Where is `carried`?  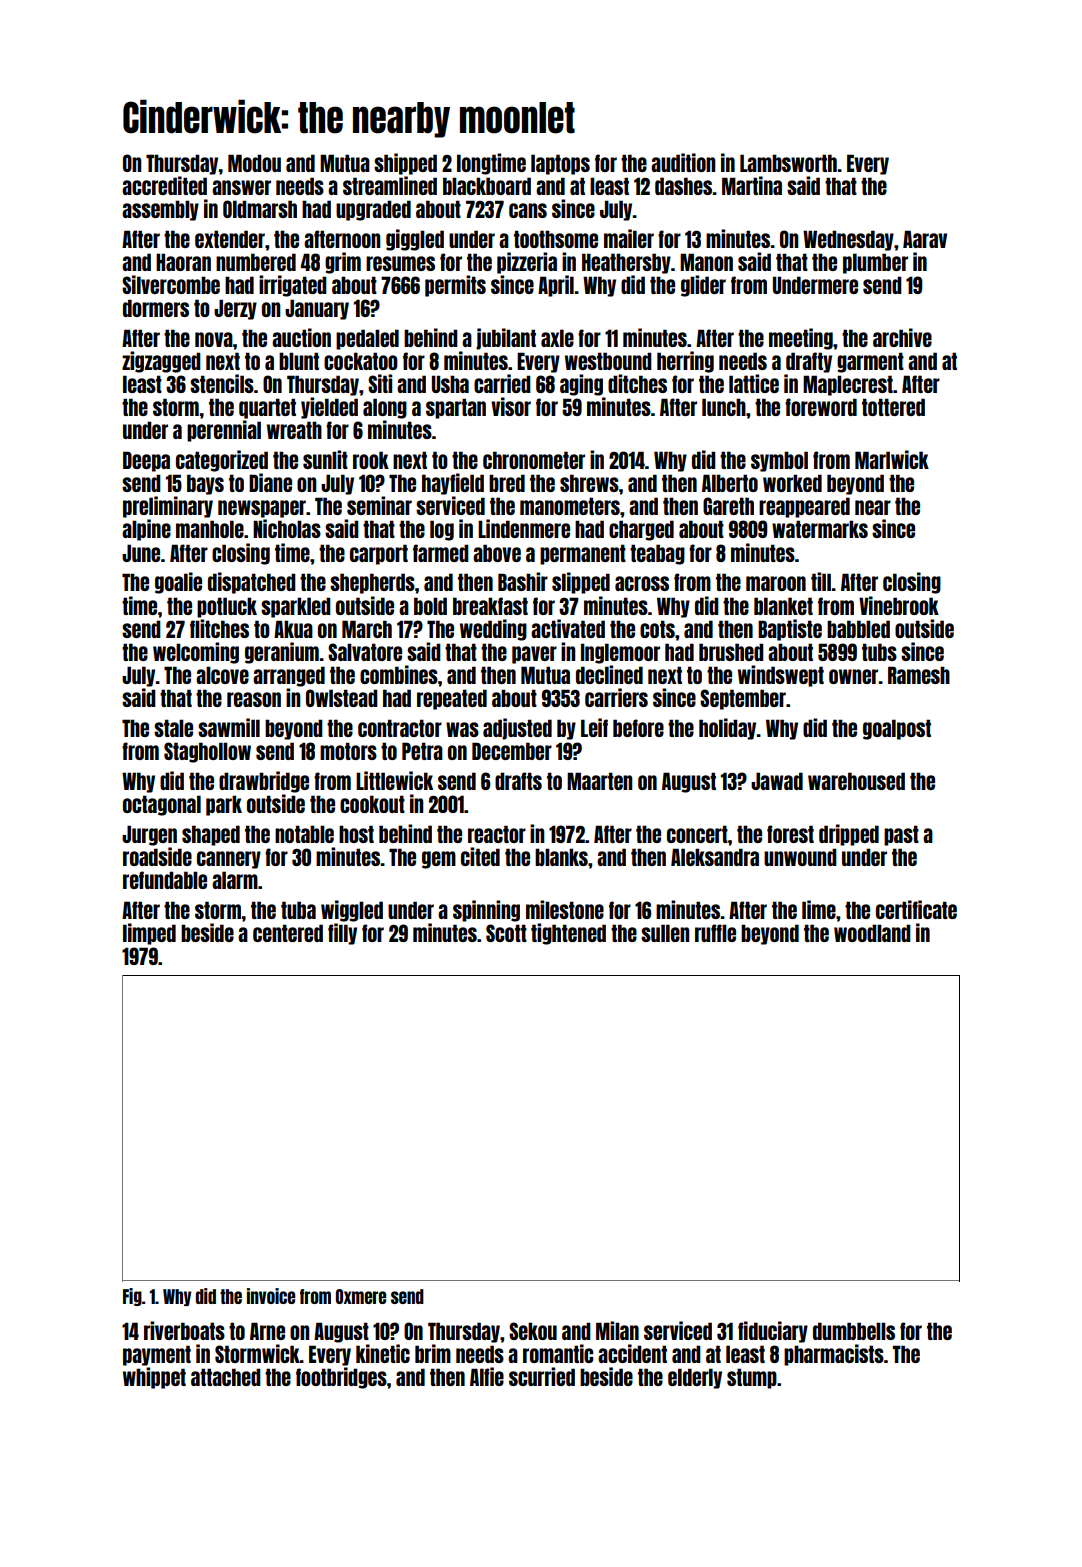 carried is located at coordinates (502, 383).
